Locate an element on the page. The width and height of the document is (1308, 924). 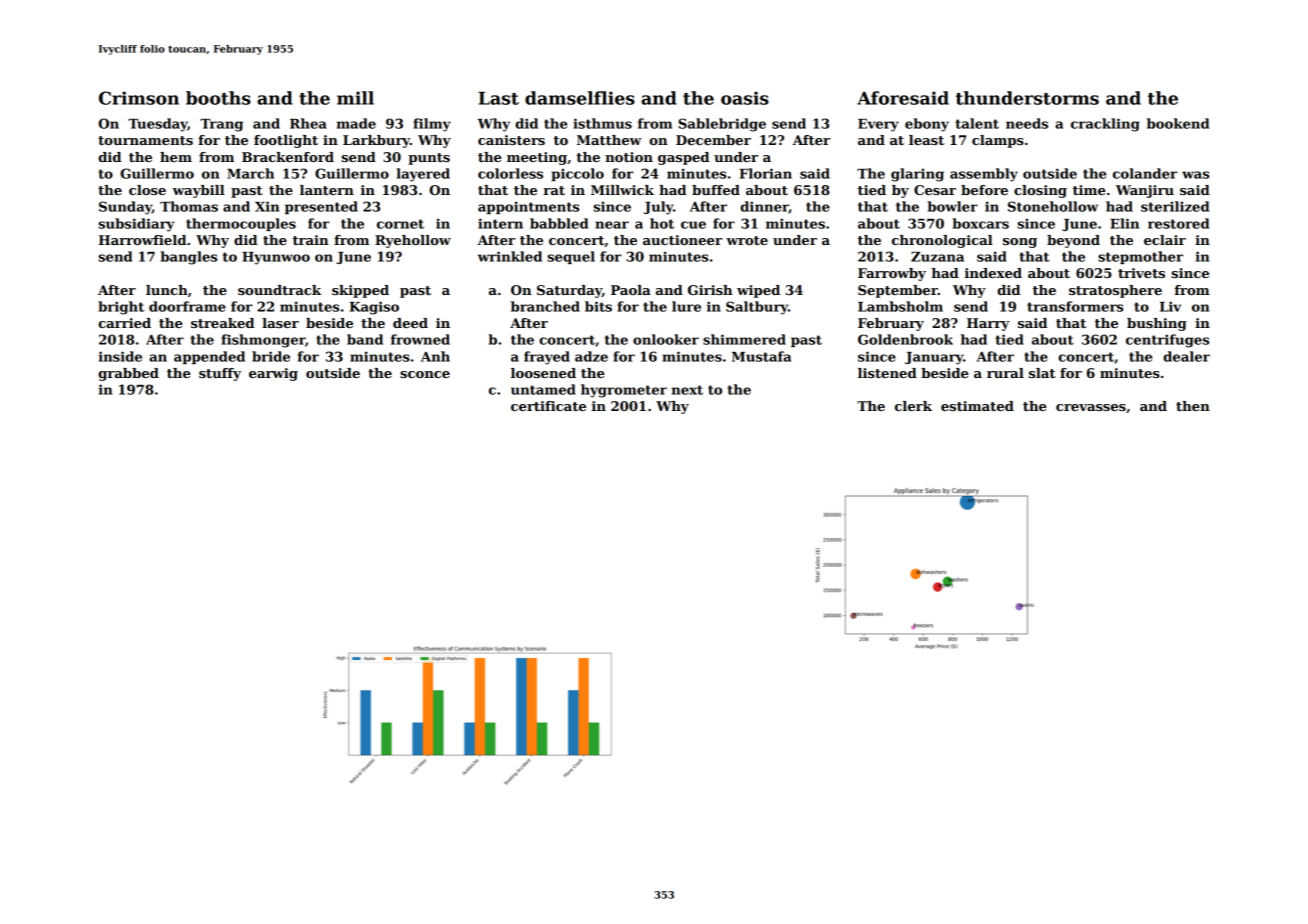
inside is located at coordinates (120, 356).
